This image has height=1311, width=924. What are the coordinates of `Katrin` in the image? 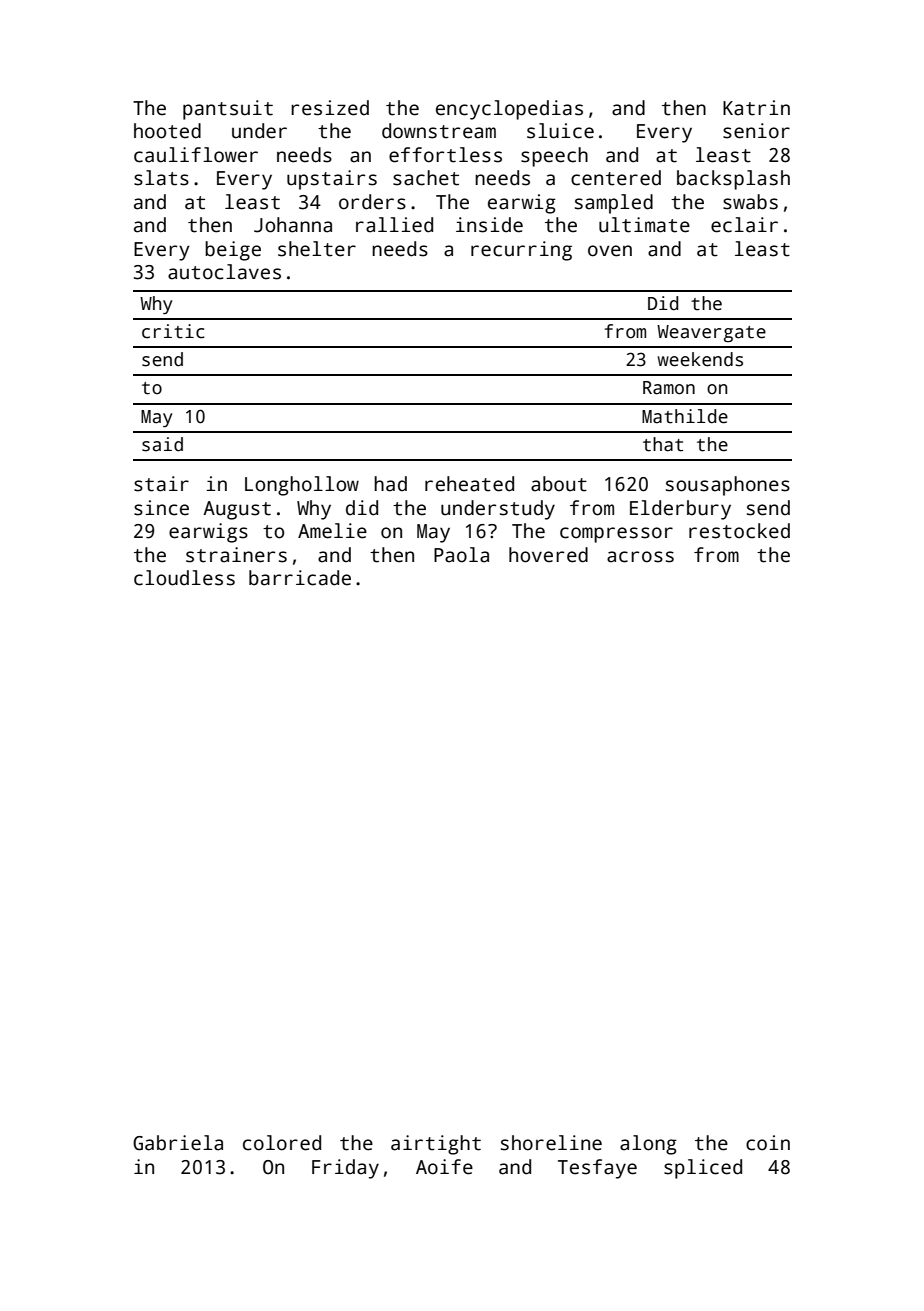 It's located at (756, 108).
